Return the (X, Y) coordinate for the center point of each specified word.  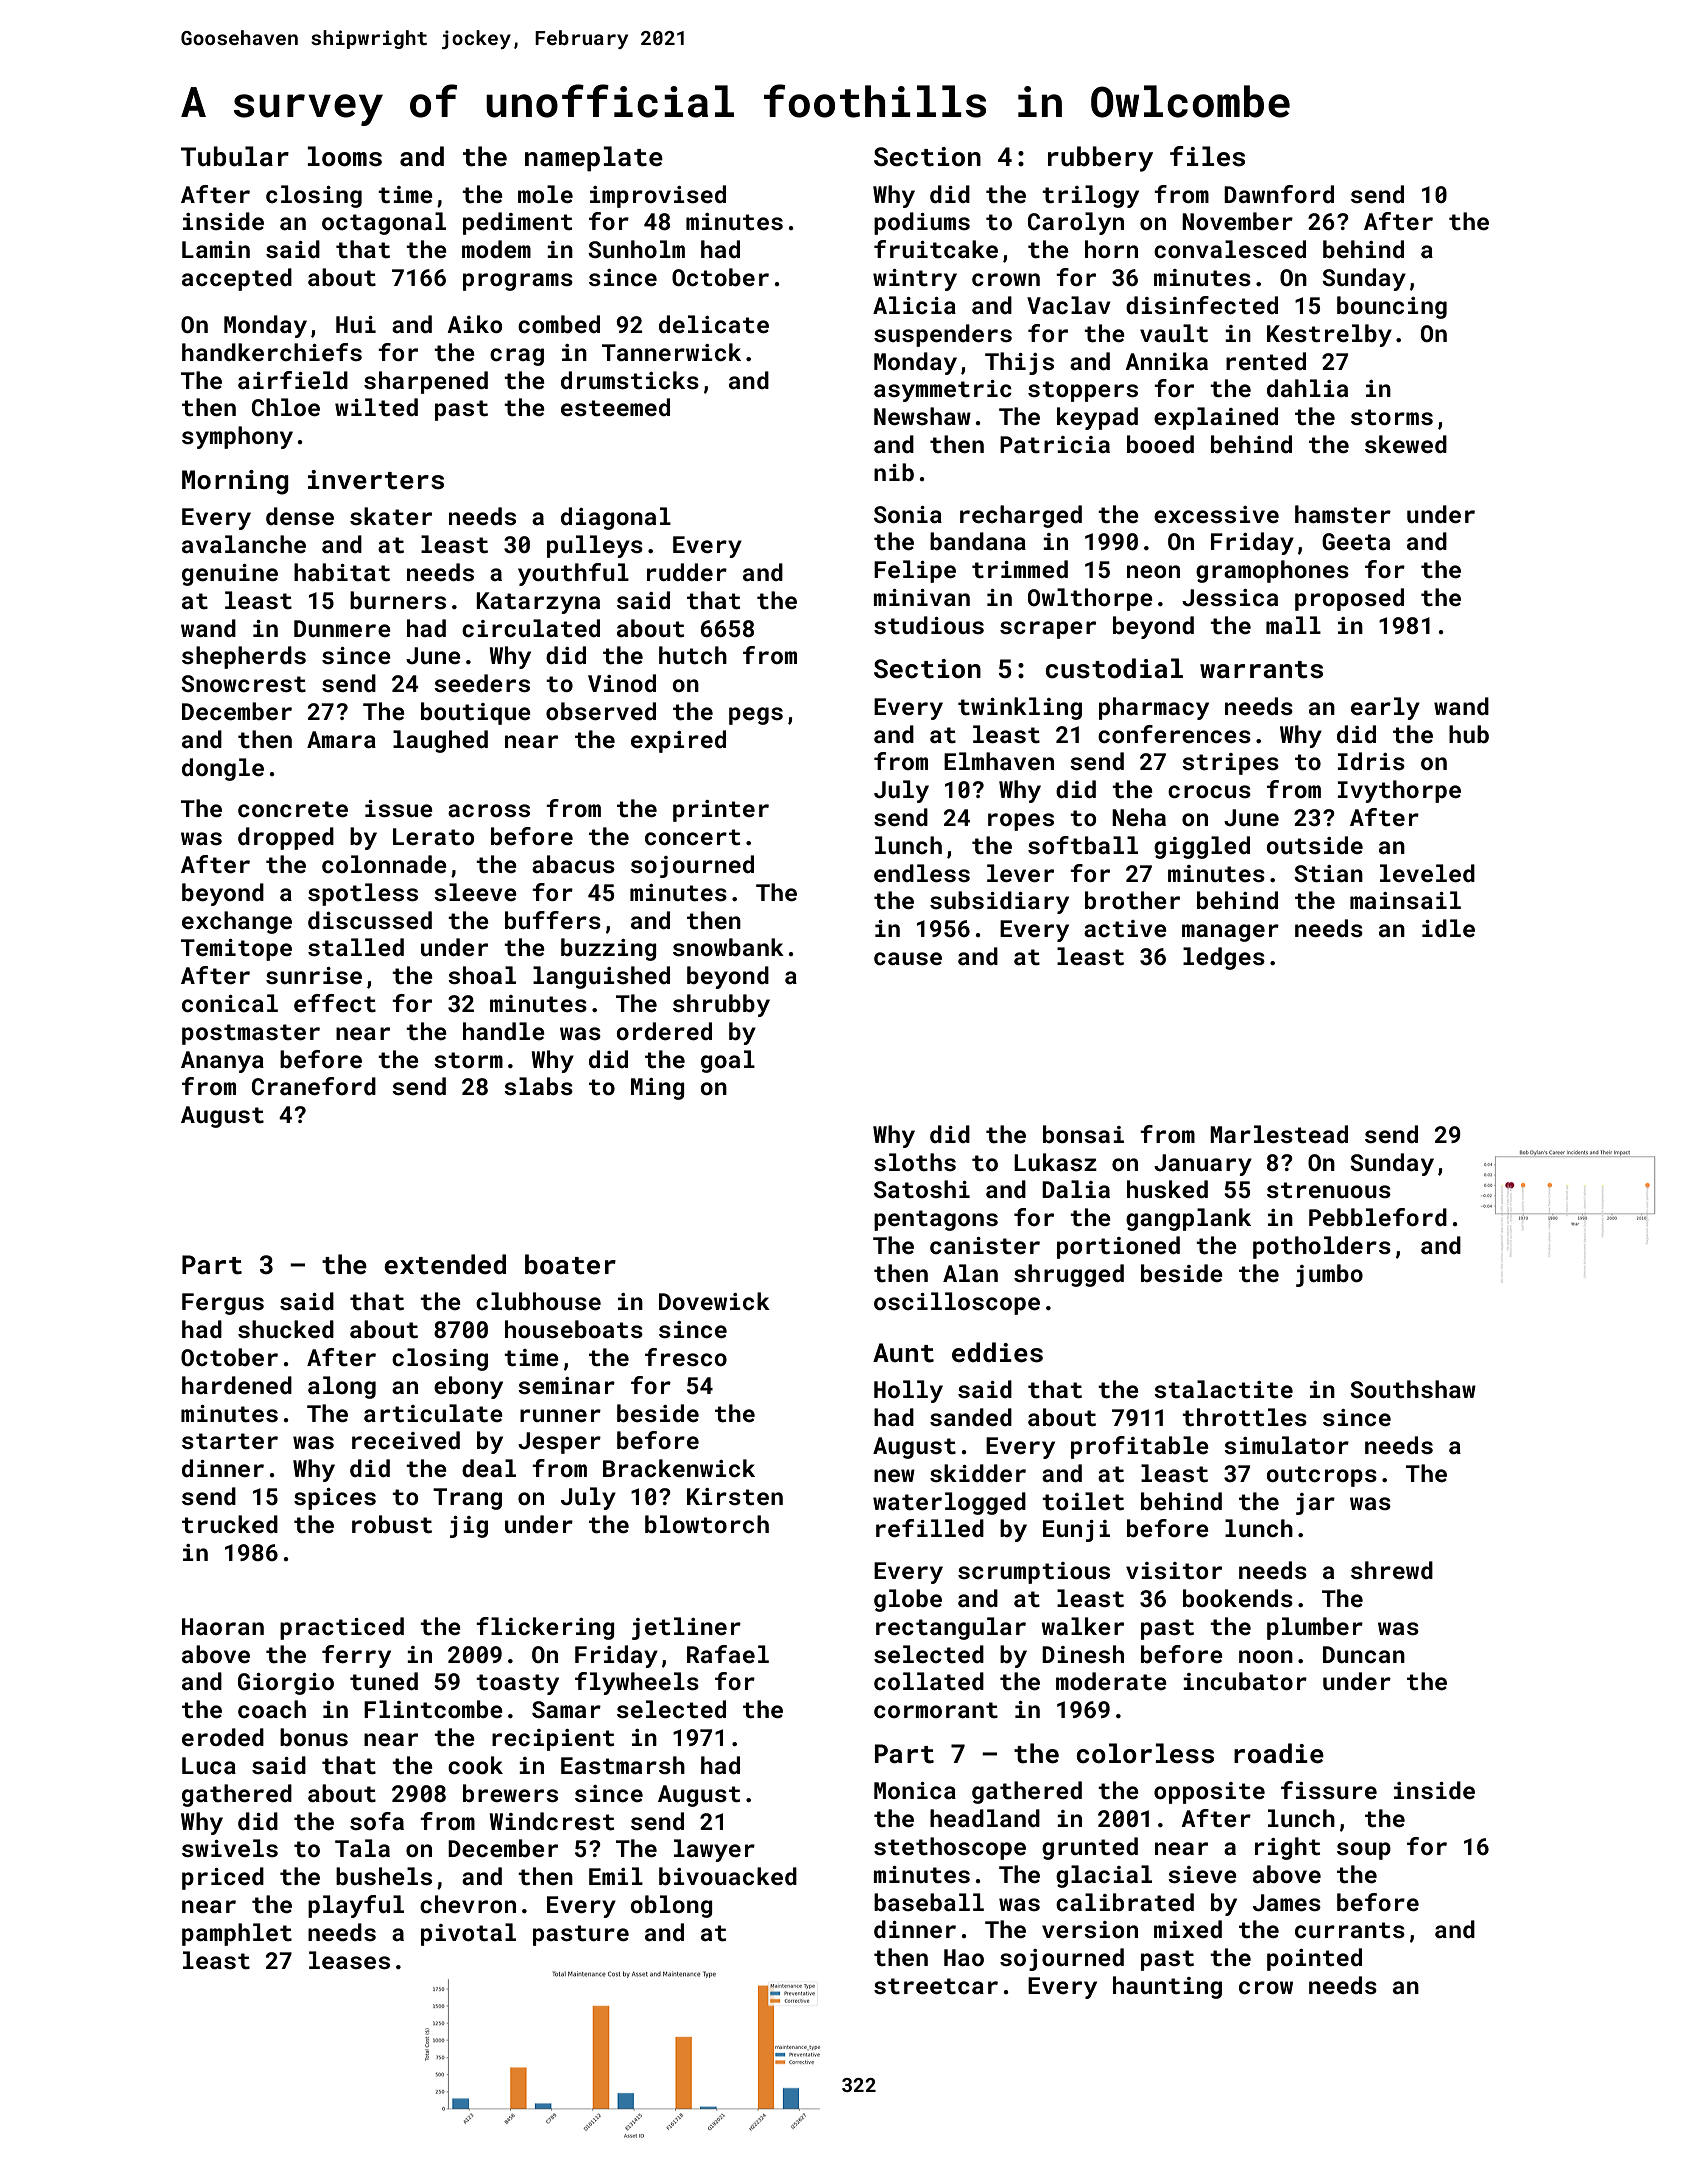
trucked (230, 1524)
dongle (223, 769)
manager (1230, 933)
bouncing (1392, 307)
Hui (356, 324)
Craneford (314, 1086)
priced (223, 1878)
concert (692, 837)
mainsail (1405, 900)
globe (908, 1600)
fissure (1329, 1790)
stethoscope (950, 1848)
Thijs (1019, 363)
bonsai (1083, 1134)
